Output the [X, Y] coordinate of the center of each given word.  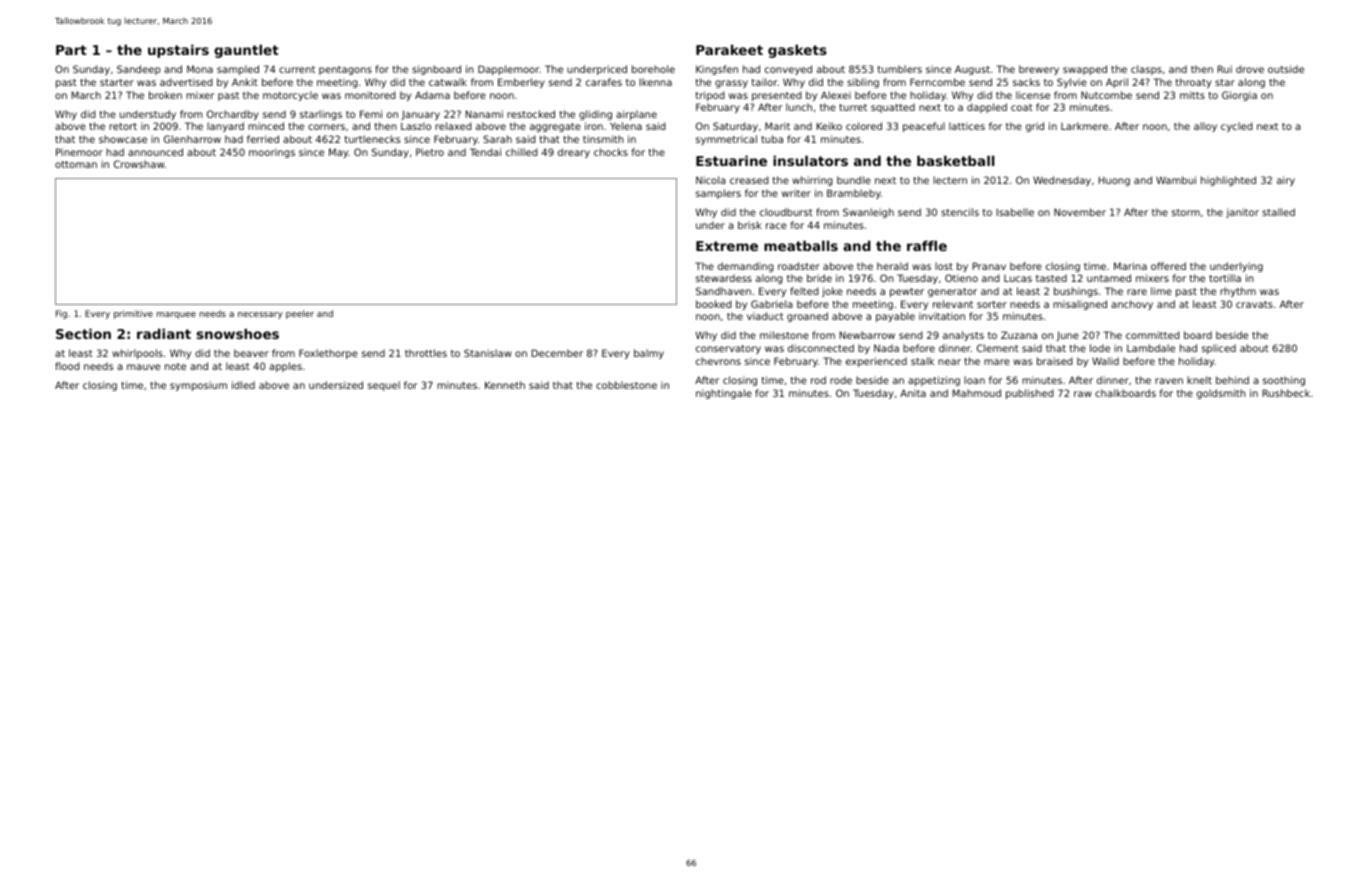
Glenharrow [192, 139]
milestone [784, 335]
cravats [1254, 304]
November [1080, 212]
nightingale [724, 394]
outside [1286, 69]
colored [864, 126]
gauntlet [246, 51]
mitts [1192, 95]
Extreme [727, 246]
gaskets [797, 51]
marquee [176, 315]
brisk [750, 225]
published [1029, 394]
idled [243, 385]
